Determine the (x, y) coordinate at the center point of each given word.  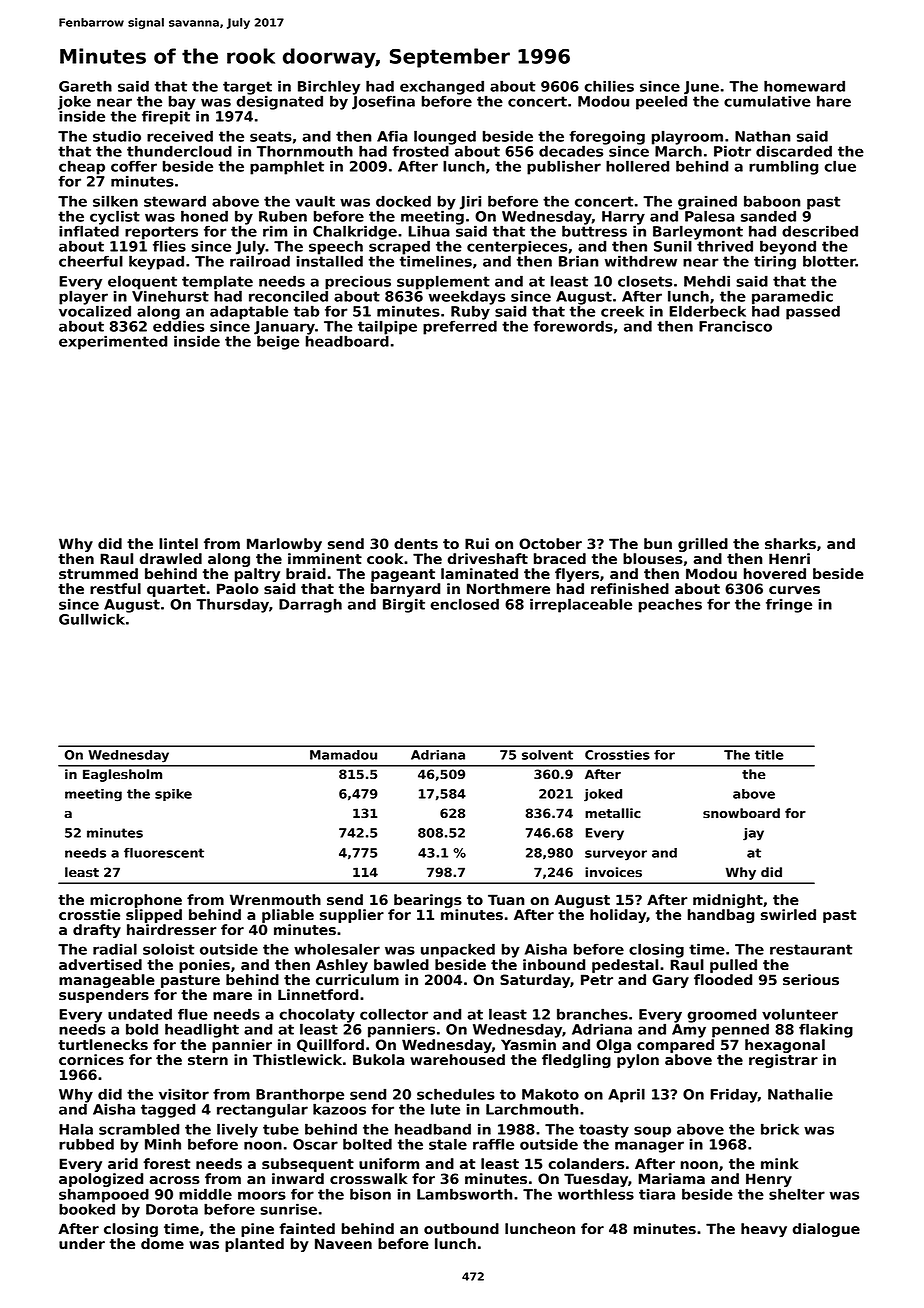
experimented (113, 342)
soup (652, 1132)
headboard (347, 341)
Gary (670, 981)
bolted (367, 1144)
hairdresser (171, 930)
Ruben (283, 216)
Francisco (735, 326)
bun (658, 543)
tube (281, 1129)
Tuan (506, 899)
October (550, 543)
